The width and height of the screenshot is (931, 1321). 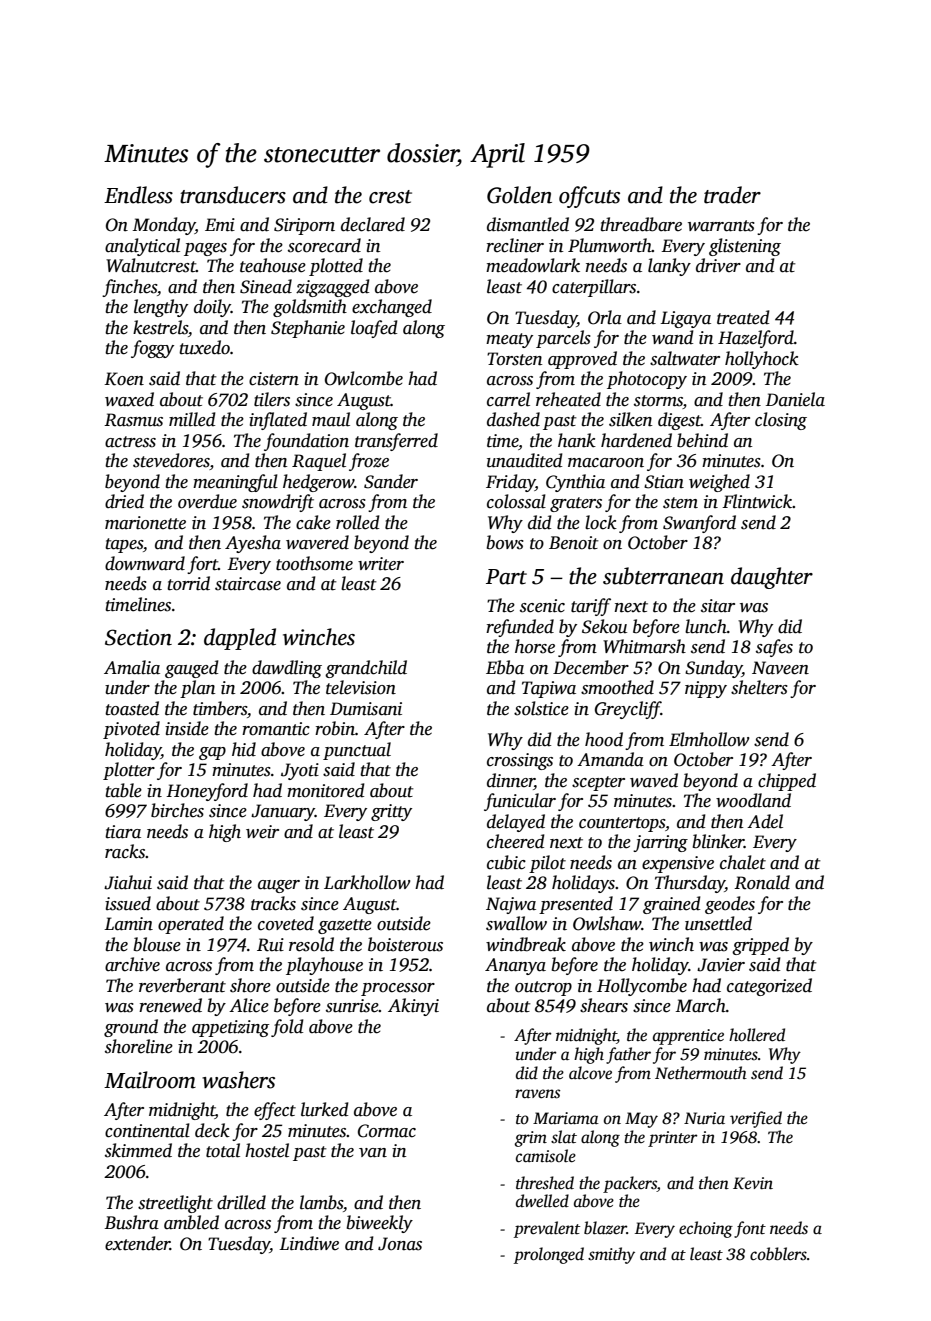 I want to click on dwelled, so click(x=542, y=1201).
